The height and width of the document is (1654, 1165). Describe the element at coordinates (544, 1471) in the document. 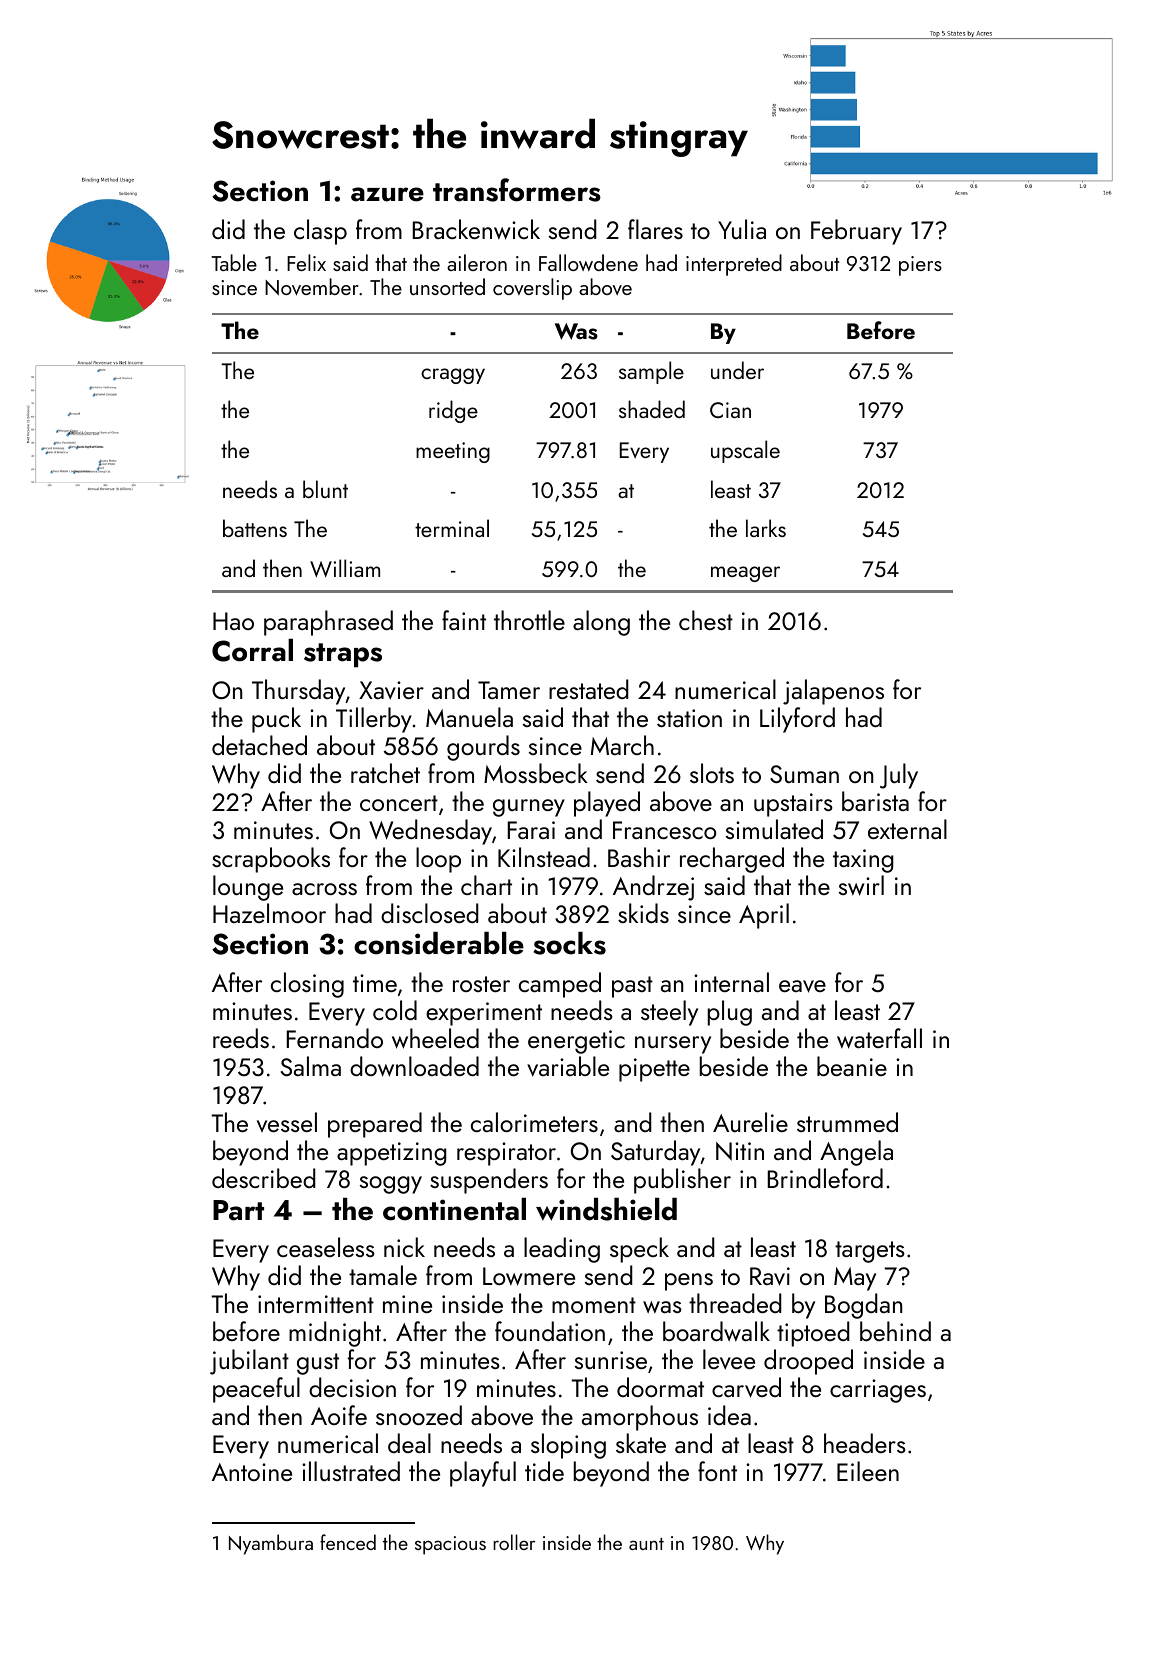

I see `tide` at that location.
